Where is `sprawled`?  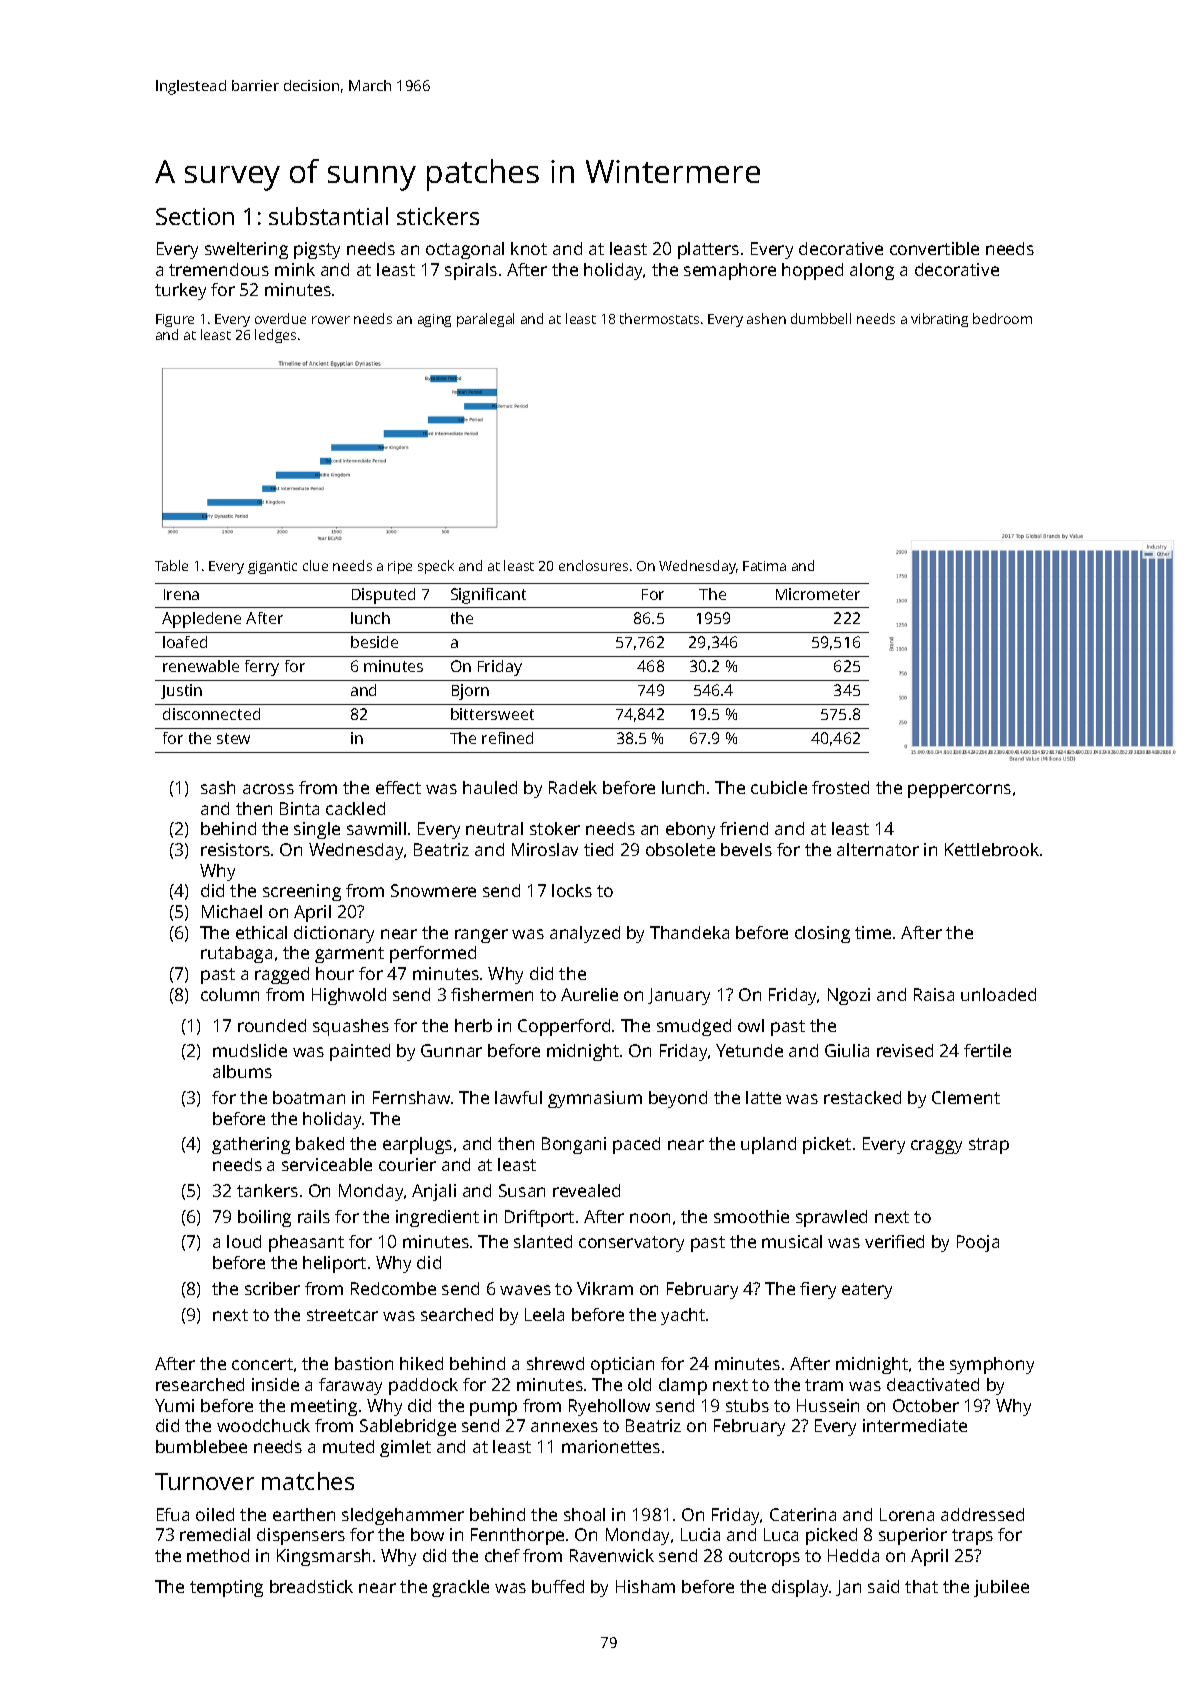 sprawled is located at coordinates (831, 1218).
